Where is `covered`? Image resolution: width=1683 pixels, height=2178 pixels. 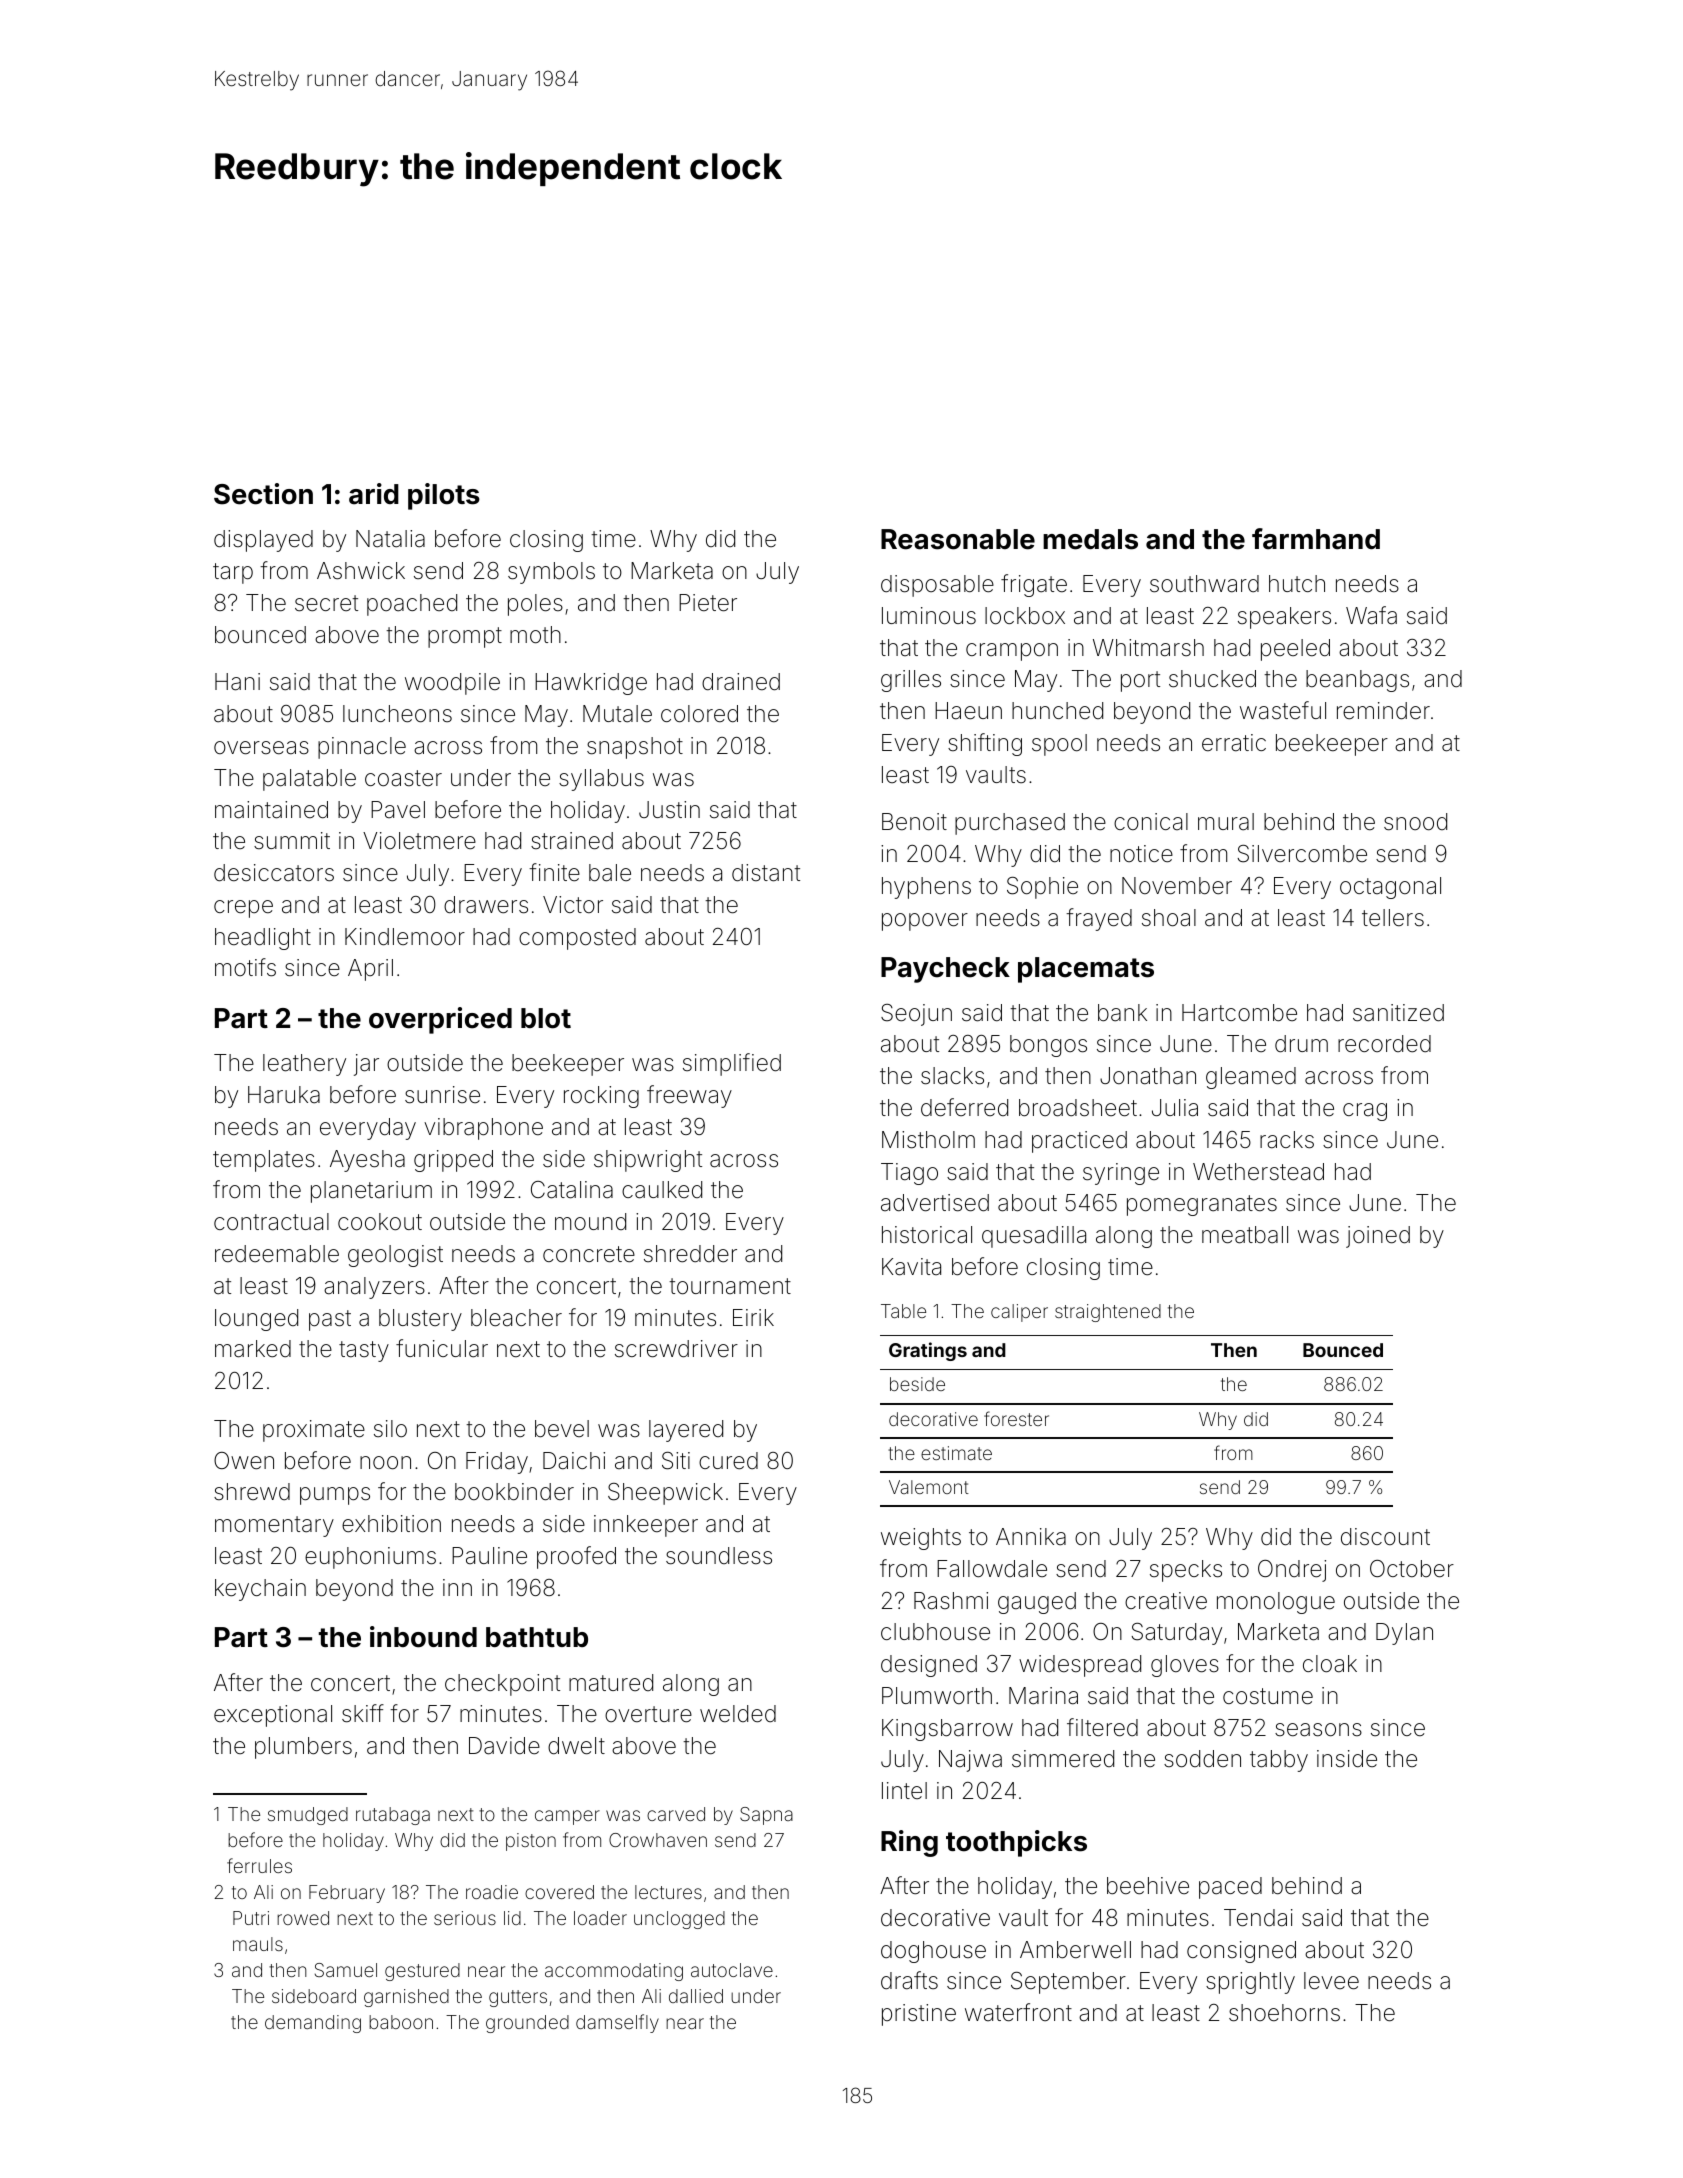
covered is located at coordinates (559, 1892).
